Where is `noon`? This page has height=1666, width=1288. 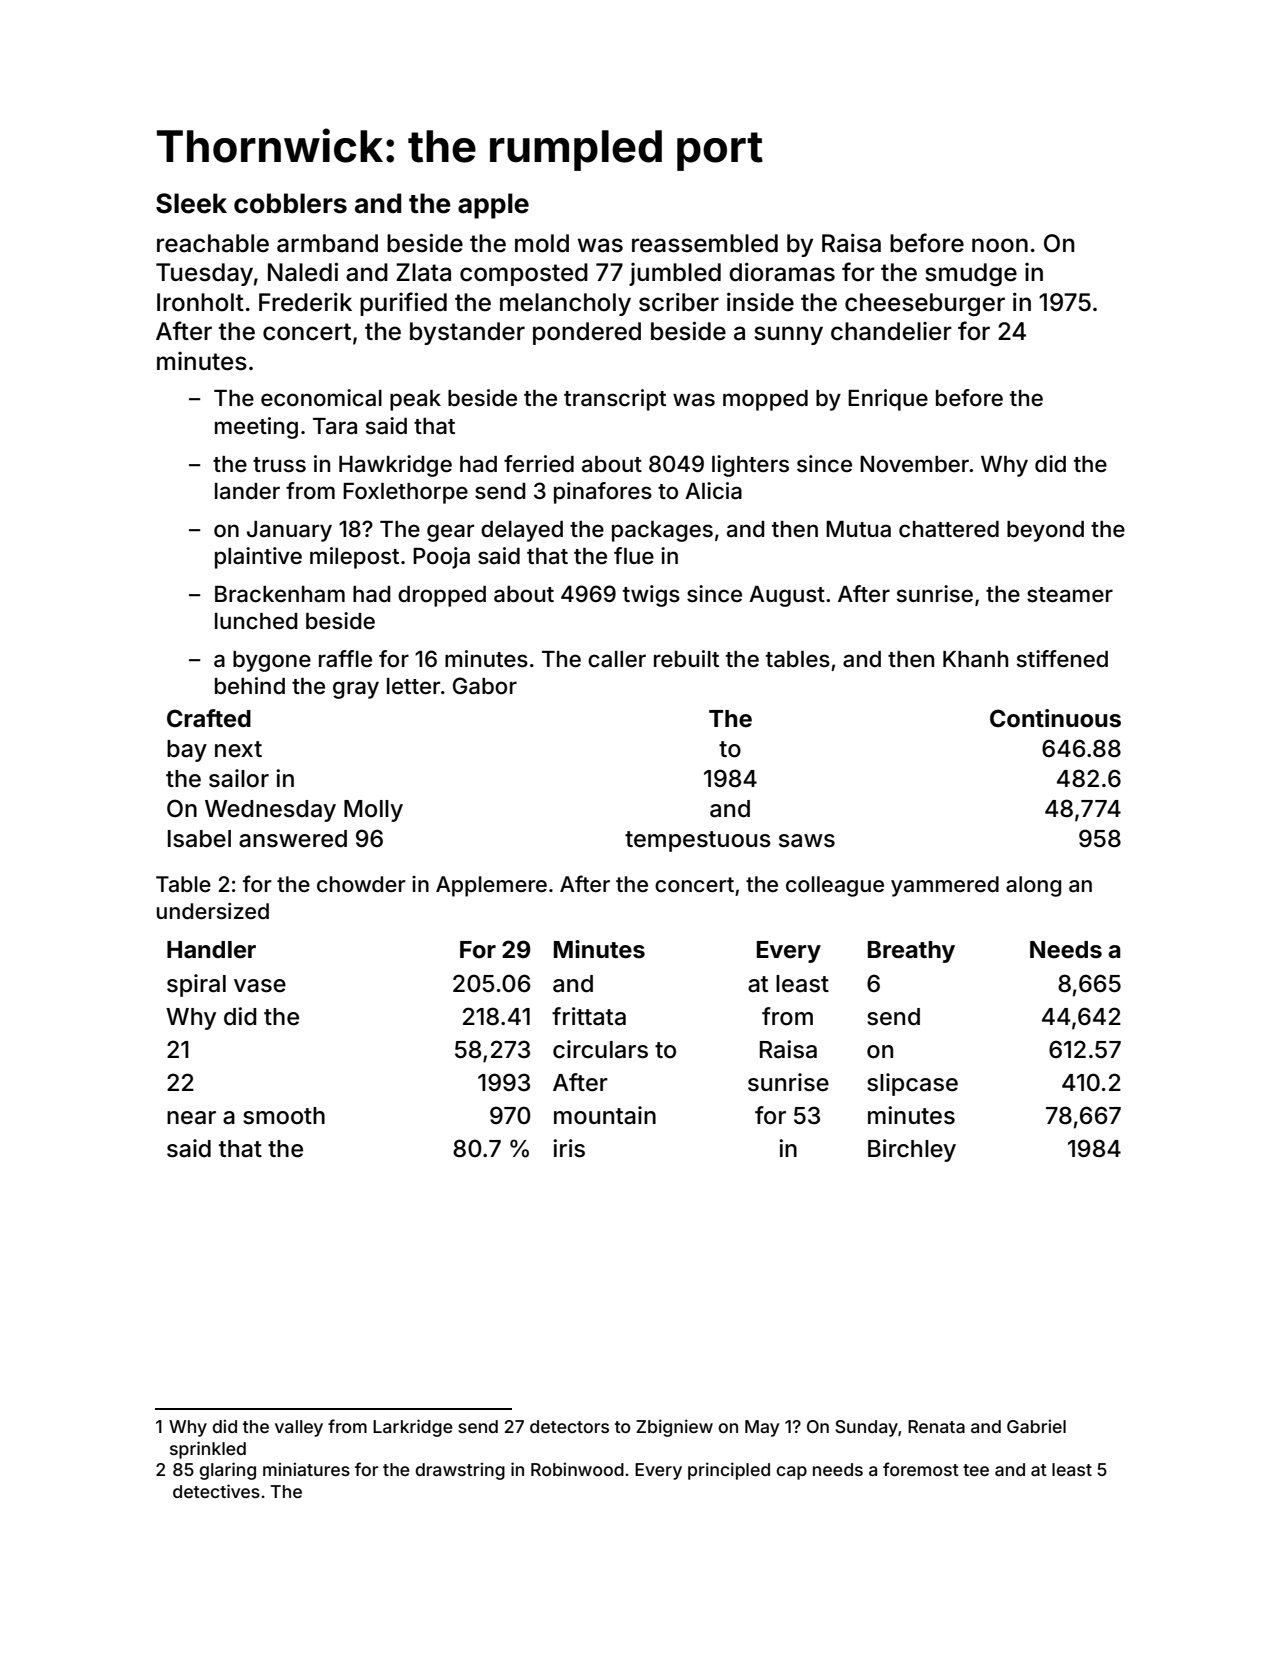 noon is located at coordinates (1000, 245).
